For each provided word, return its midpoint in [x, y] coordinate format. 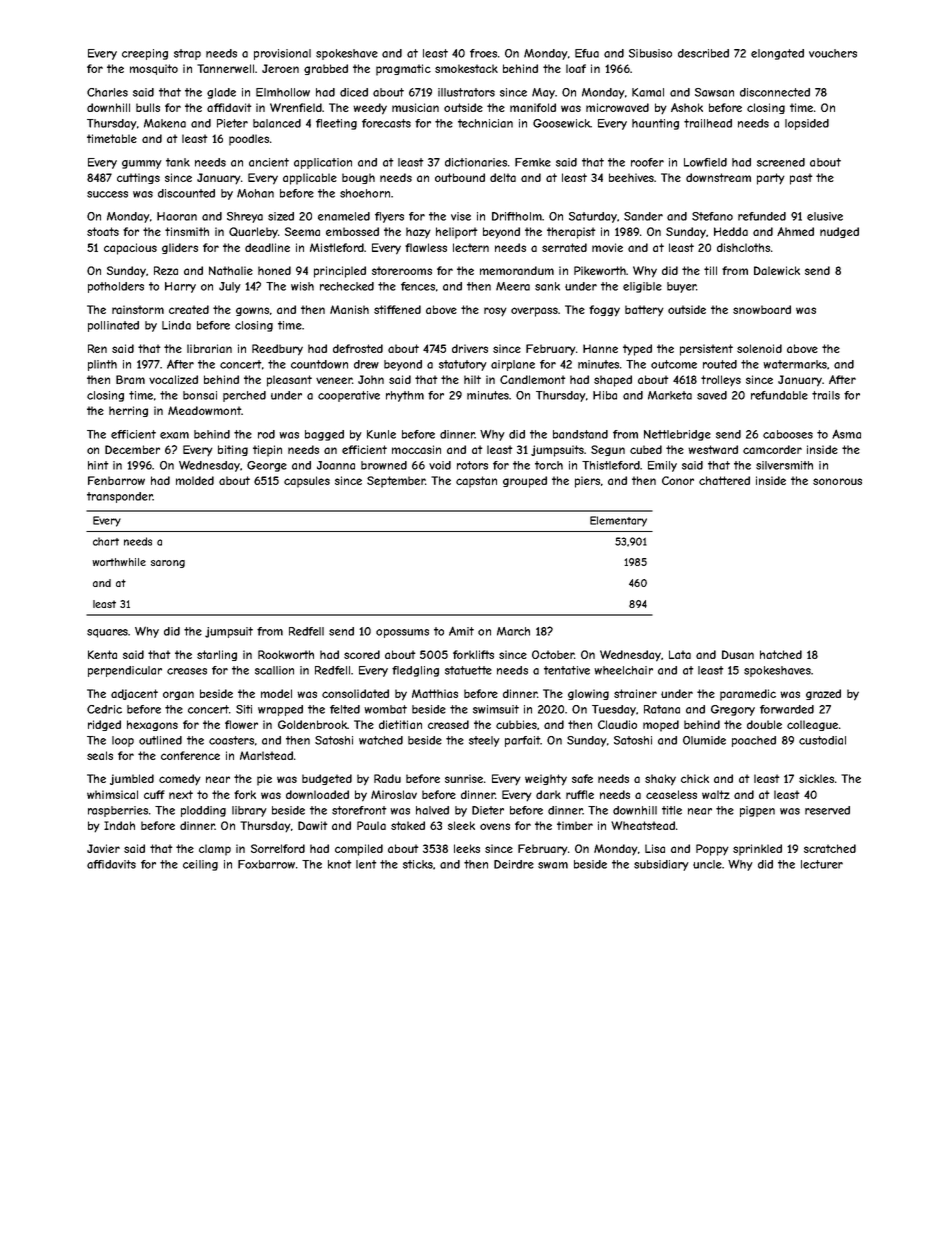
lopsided [807, 124]
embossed [352, 231]
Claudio [617, 724]
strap [187, 54]
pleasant [289, 381]
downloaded [317, 794]
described [703, 53]
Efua [587, 53]
